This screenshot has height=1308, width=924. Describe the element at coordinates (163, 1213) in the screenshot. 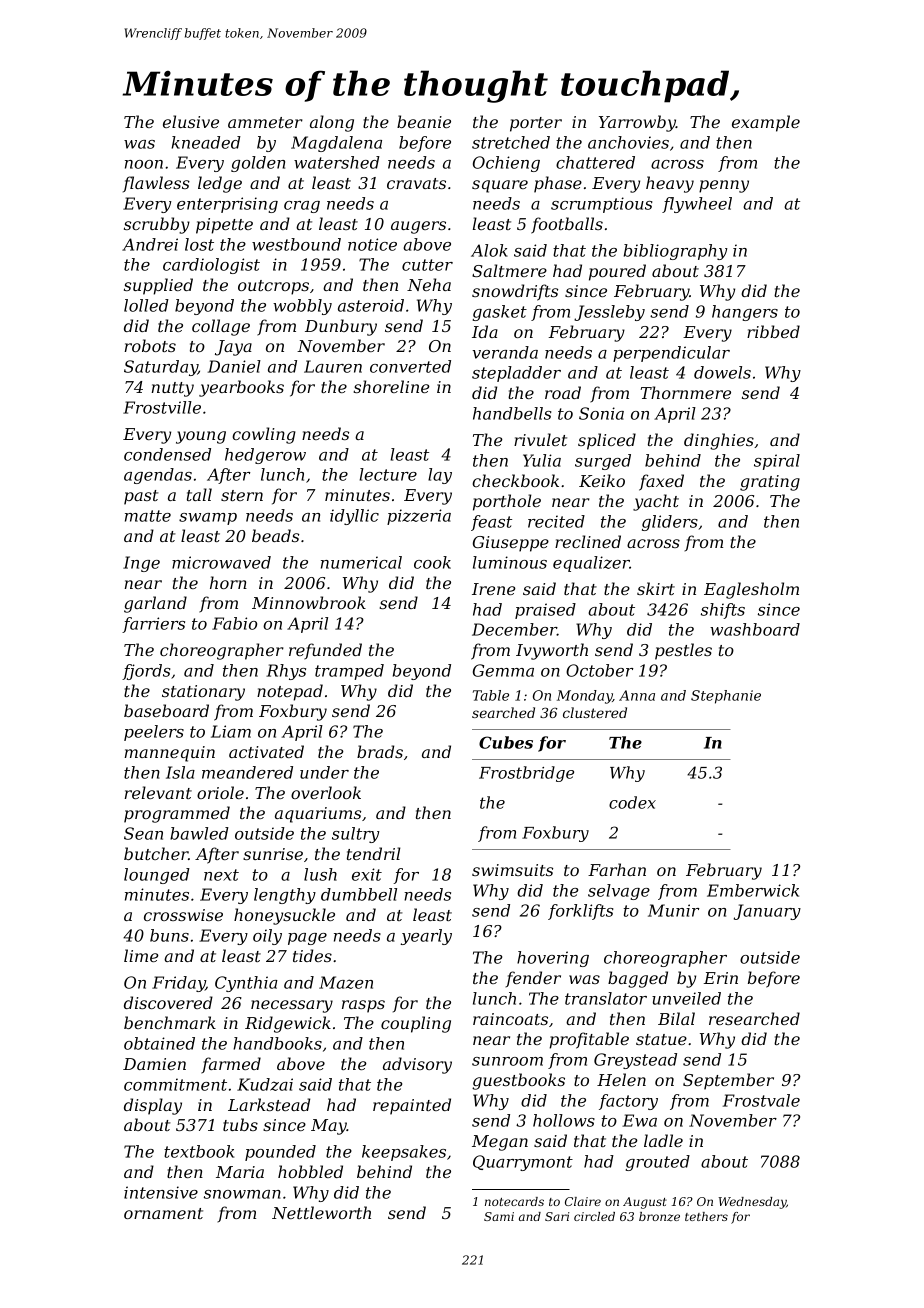

I see `ornament` at that location.
